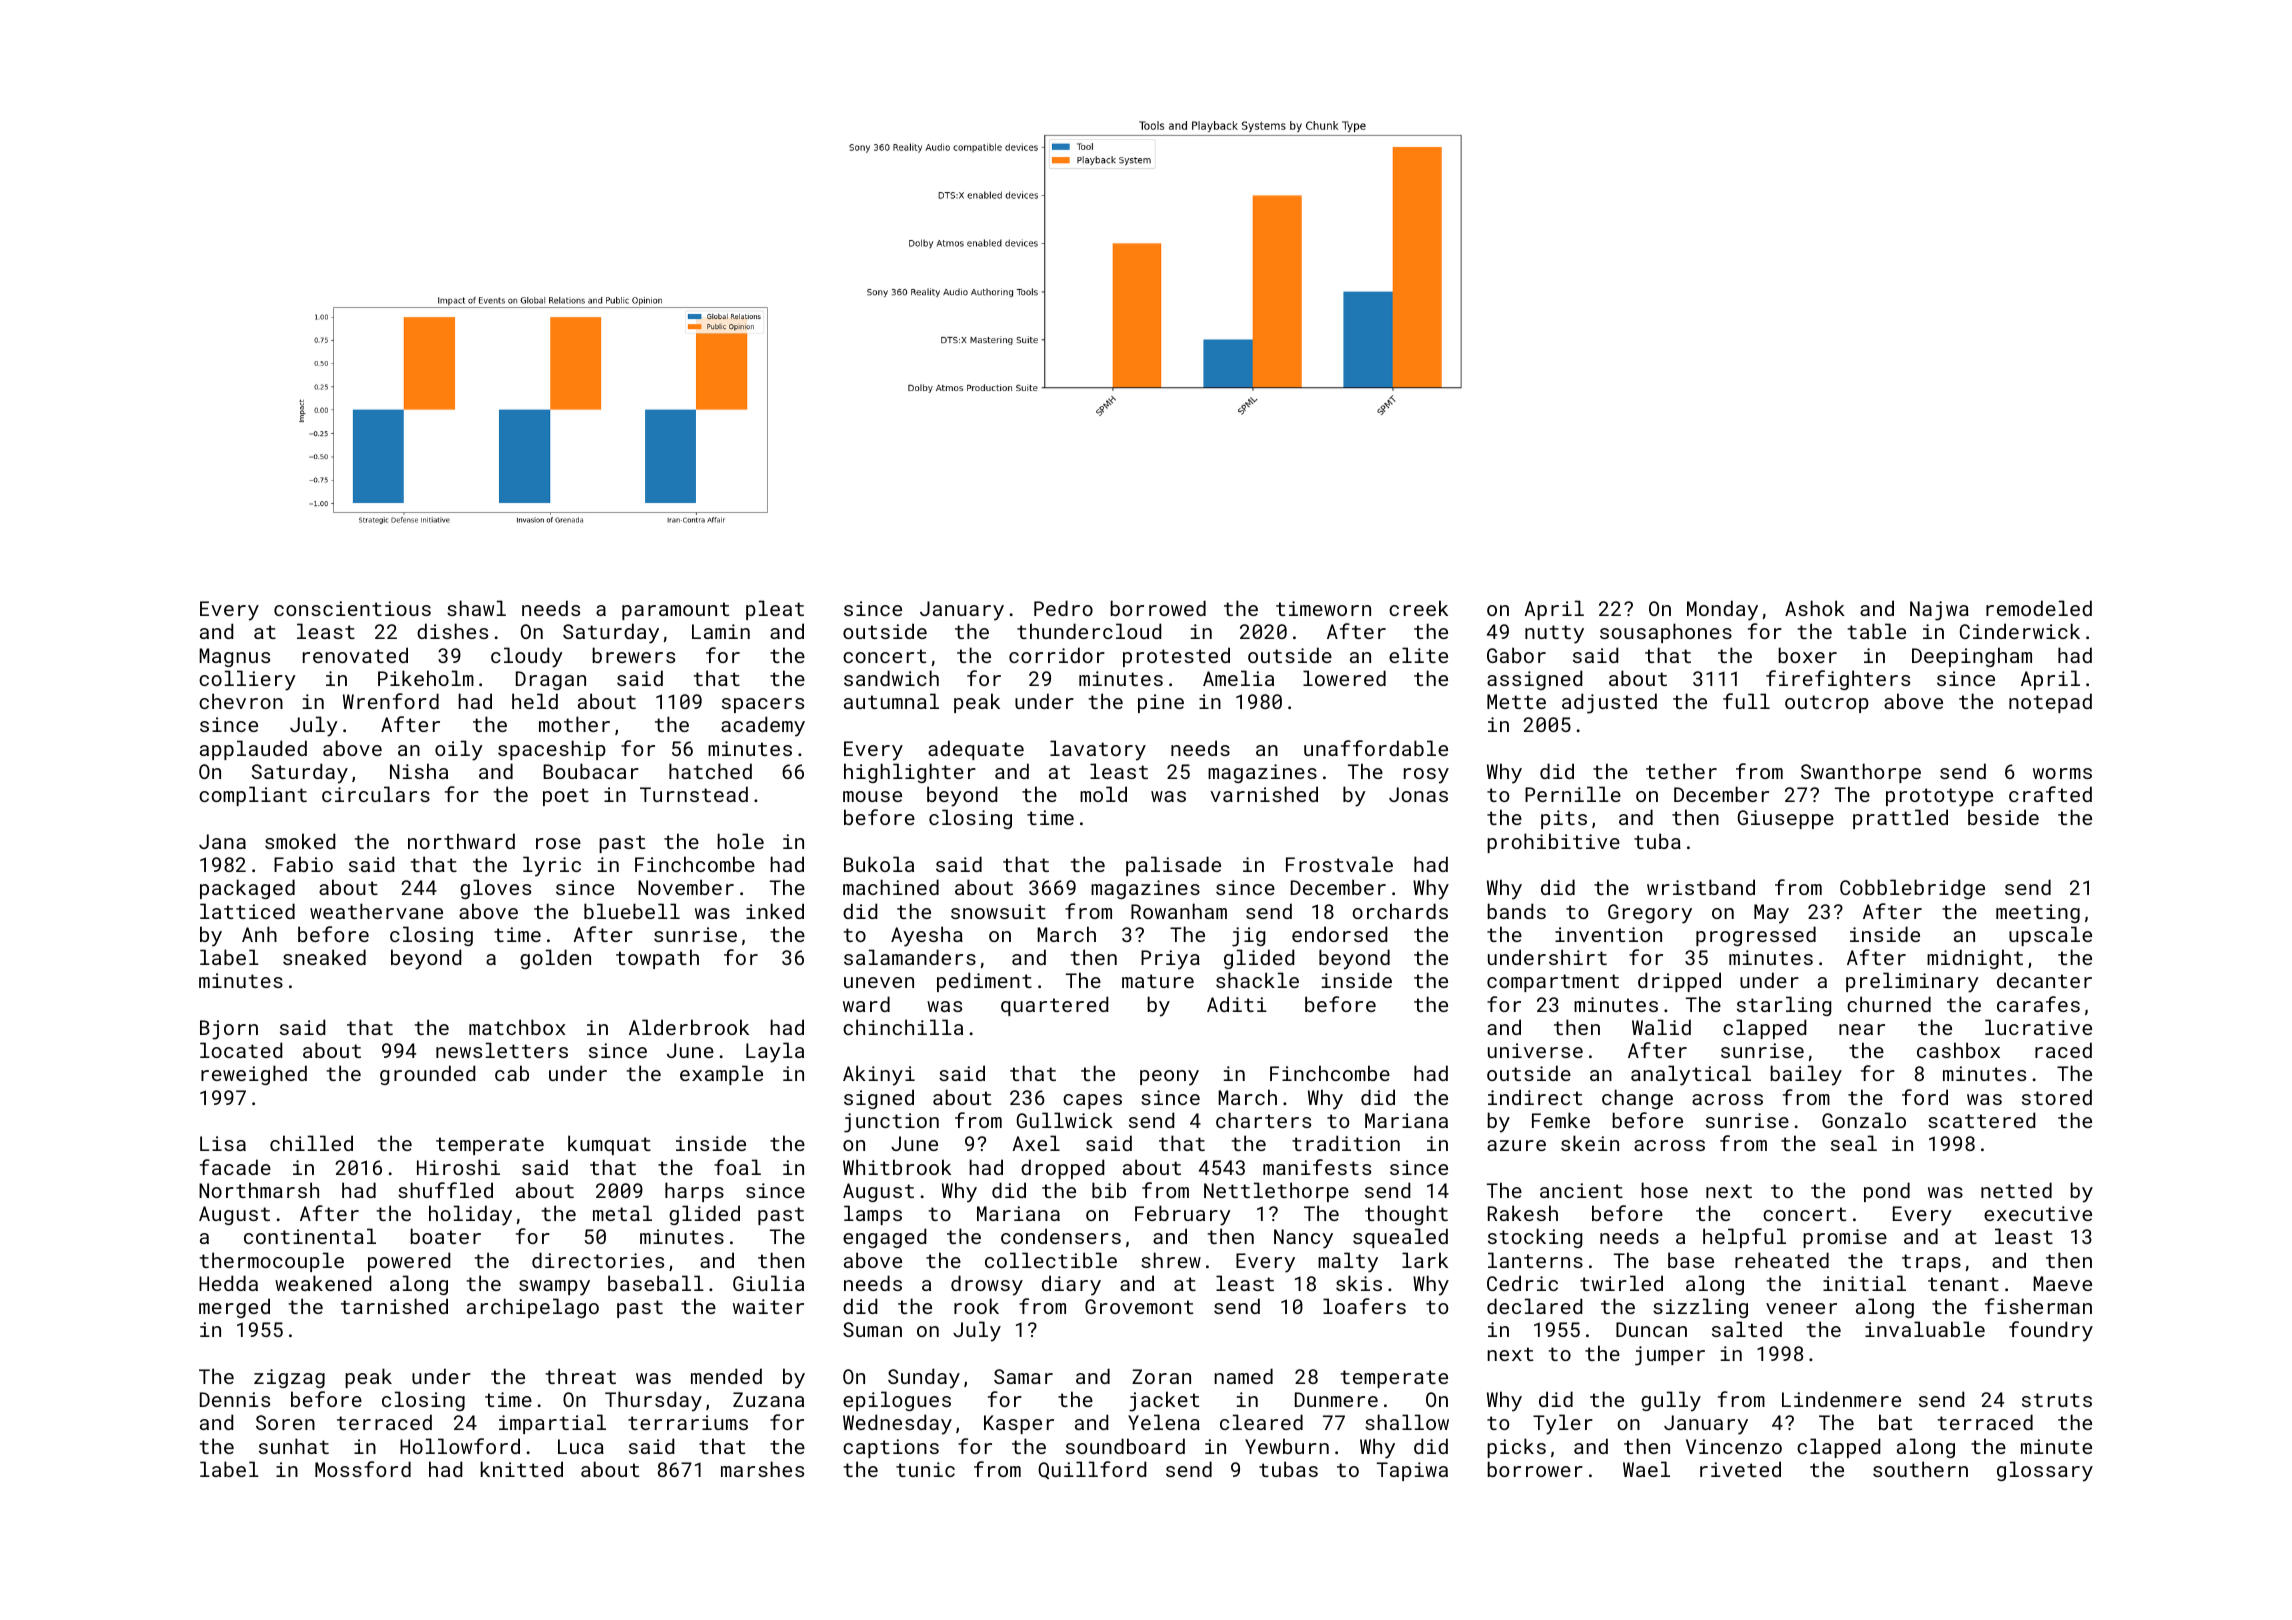  I want to click on mold, so click(1103, 794).
